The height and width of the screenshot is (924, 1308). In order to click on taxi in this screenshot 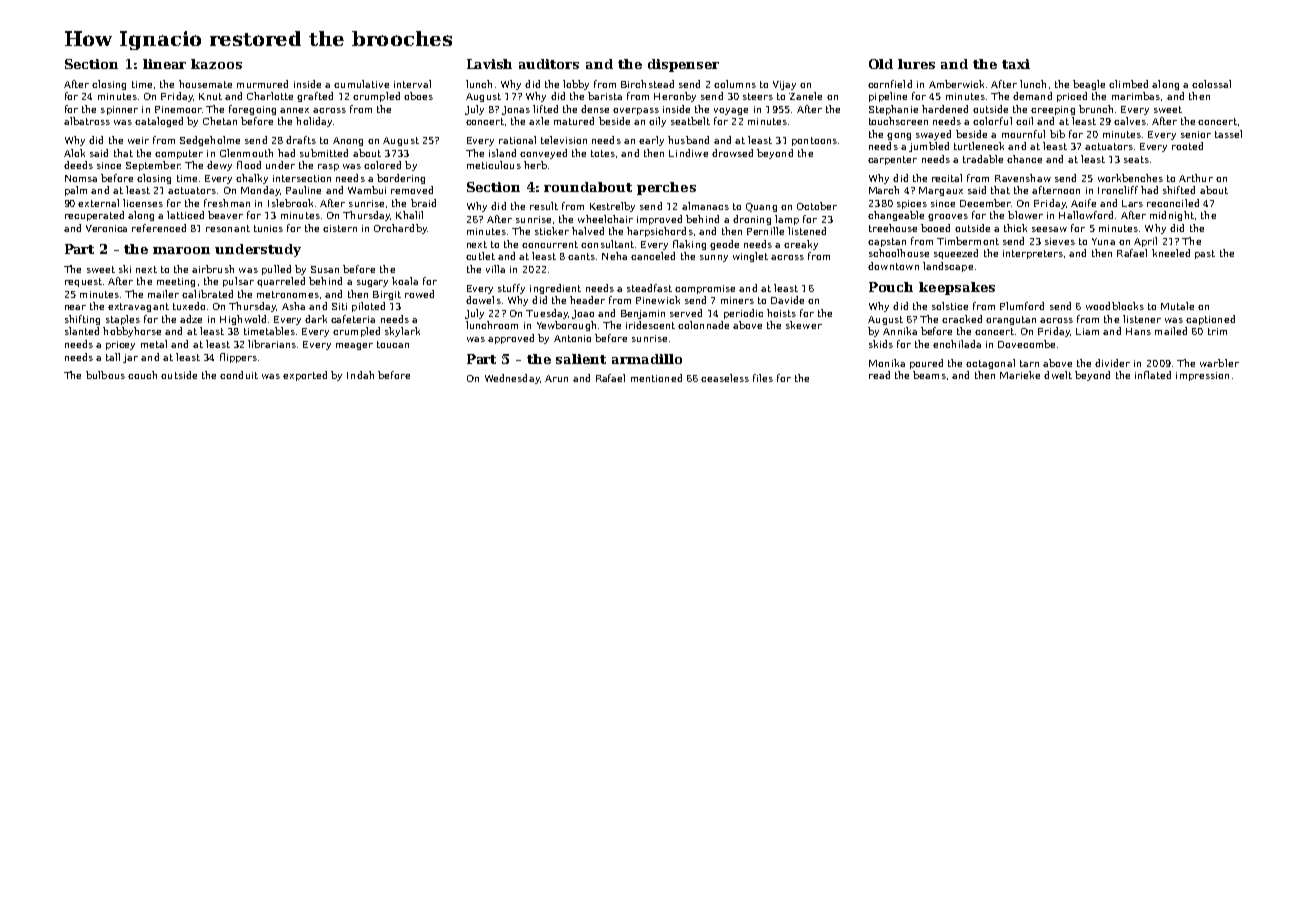, I will do `click(1016, 64)`.
